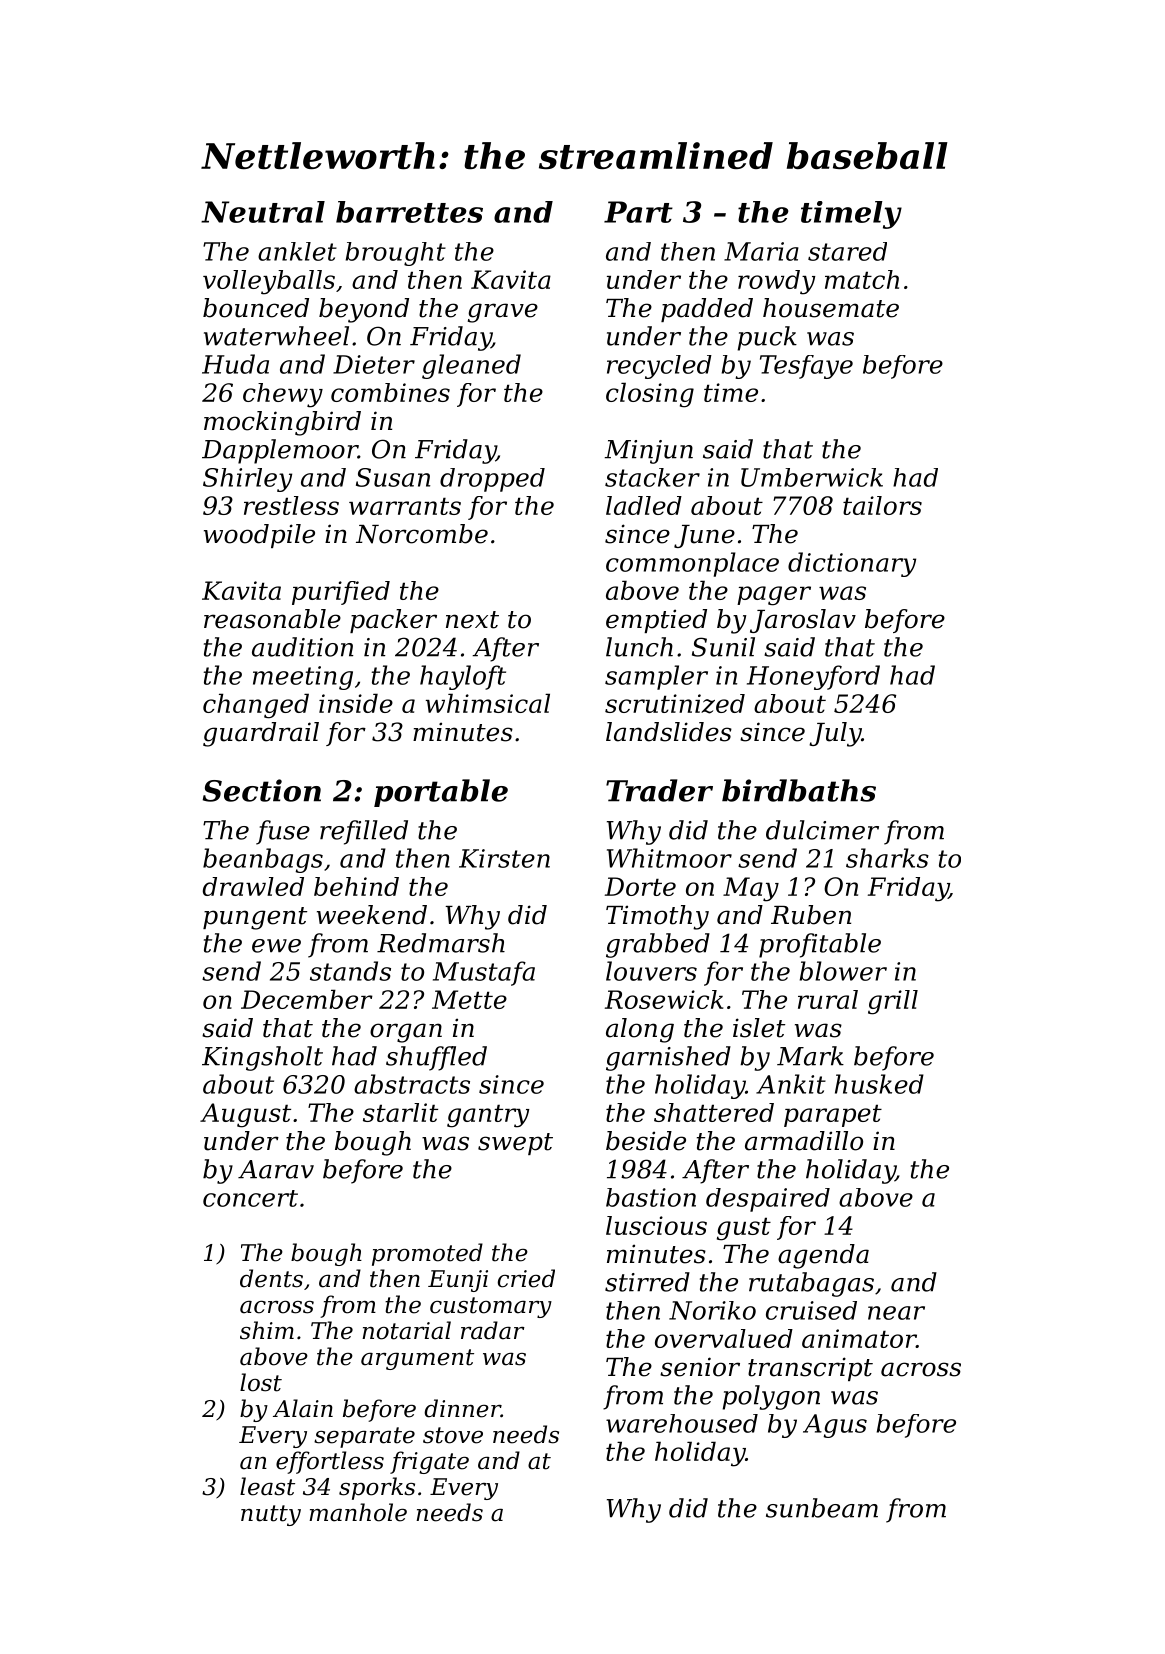 The height and width of the image is (1654, 1165). I want to click on Dorte, so click(640, 886).
